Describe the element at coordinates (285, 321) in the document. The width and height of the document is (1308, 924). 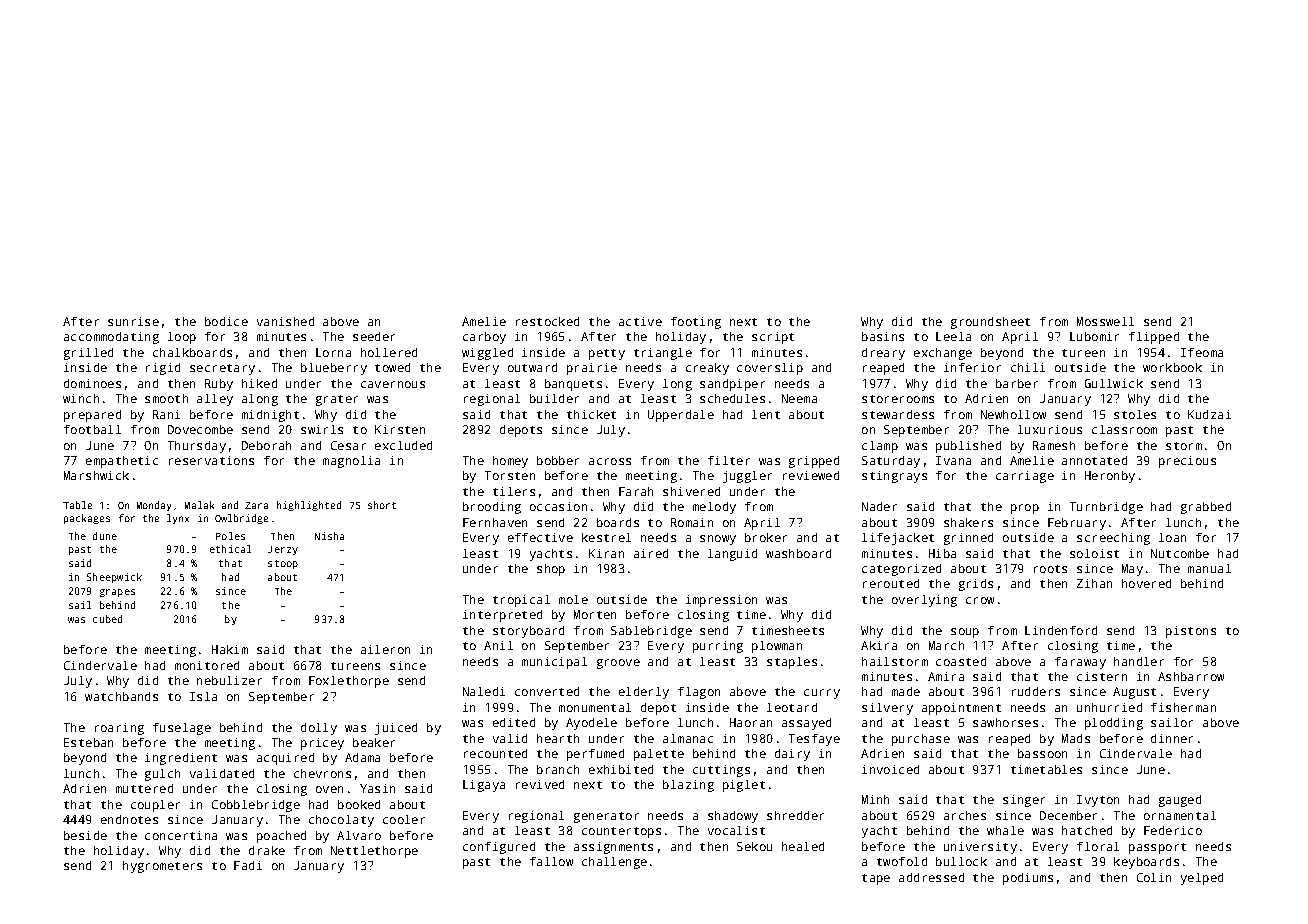
I see `vanished` at that location.
